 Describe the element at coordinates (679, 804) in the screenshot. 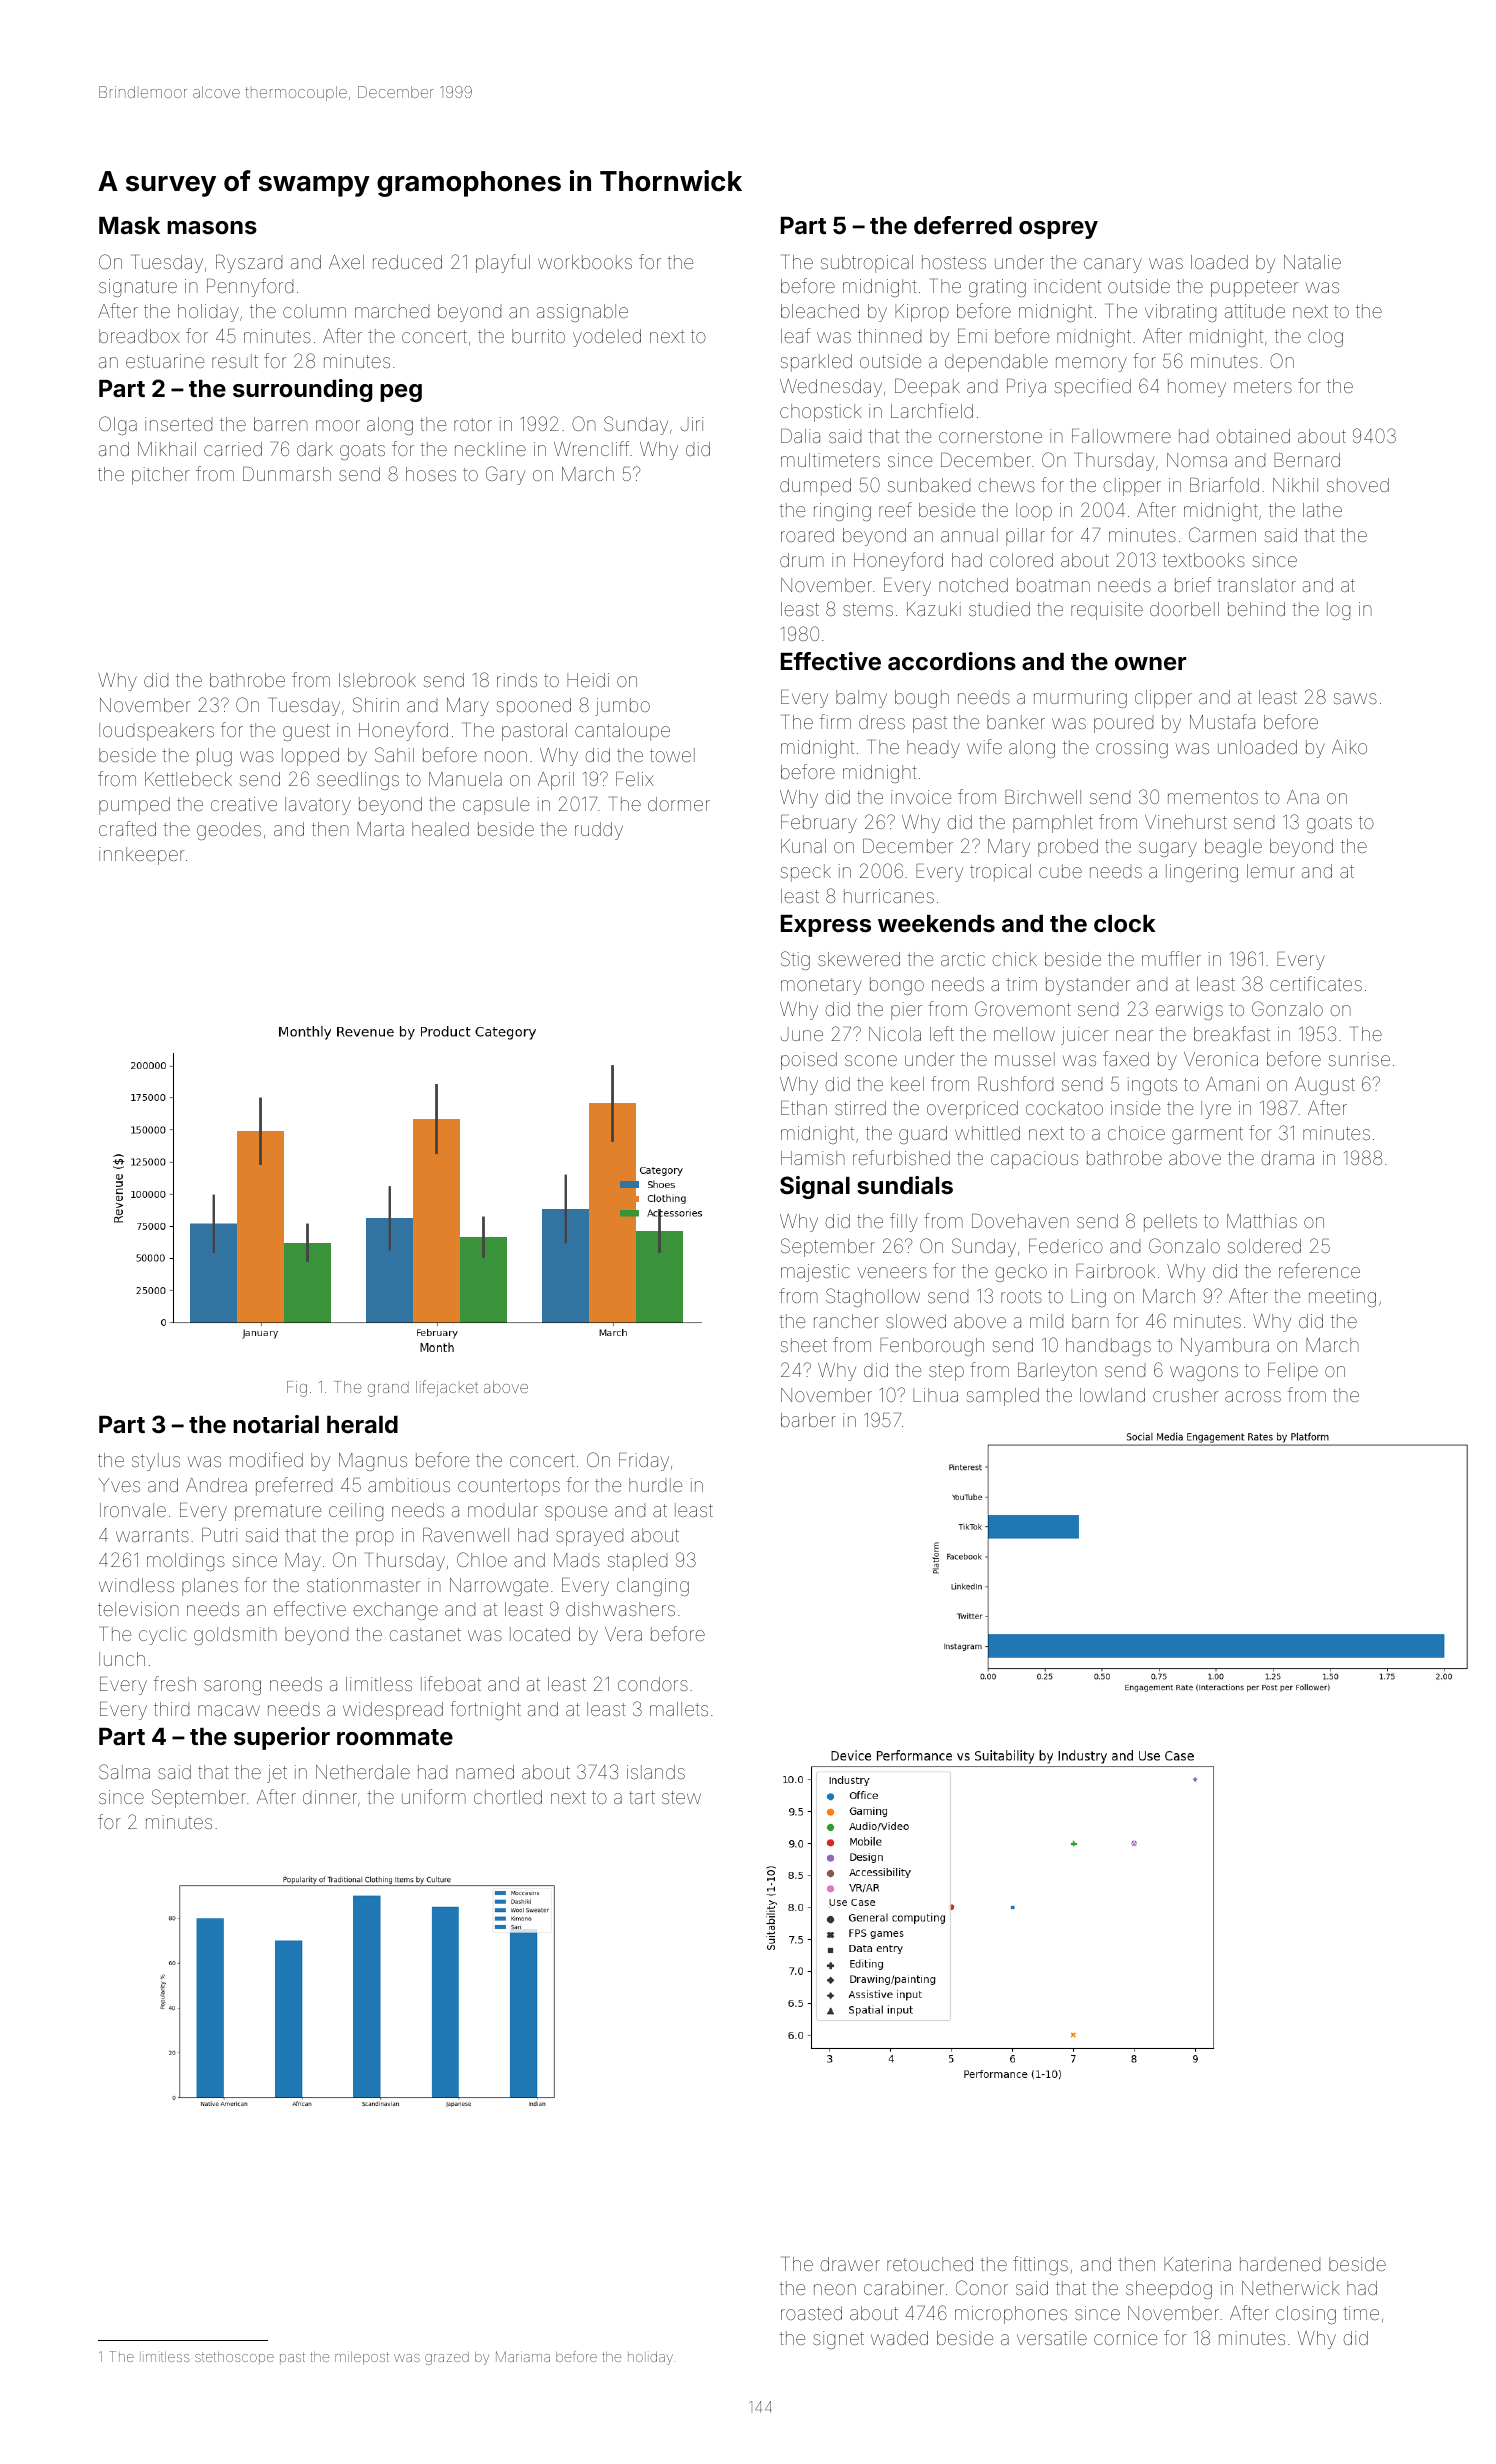

I see `dormer` at that location.
